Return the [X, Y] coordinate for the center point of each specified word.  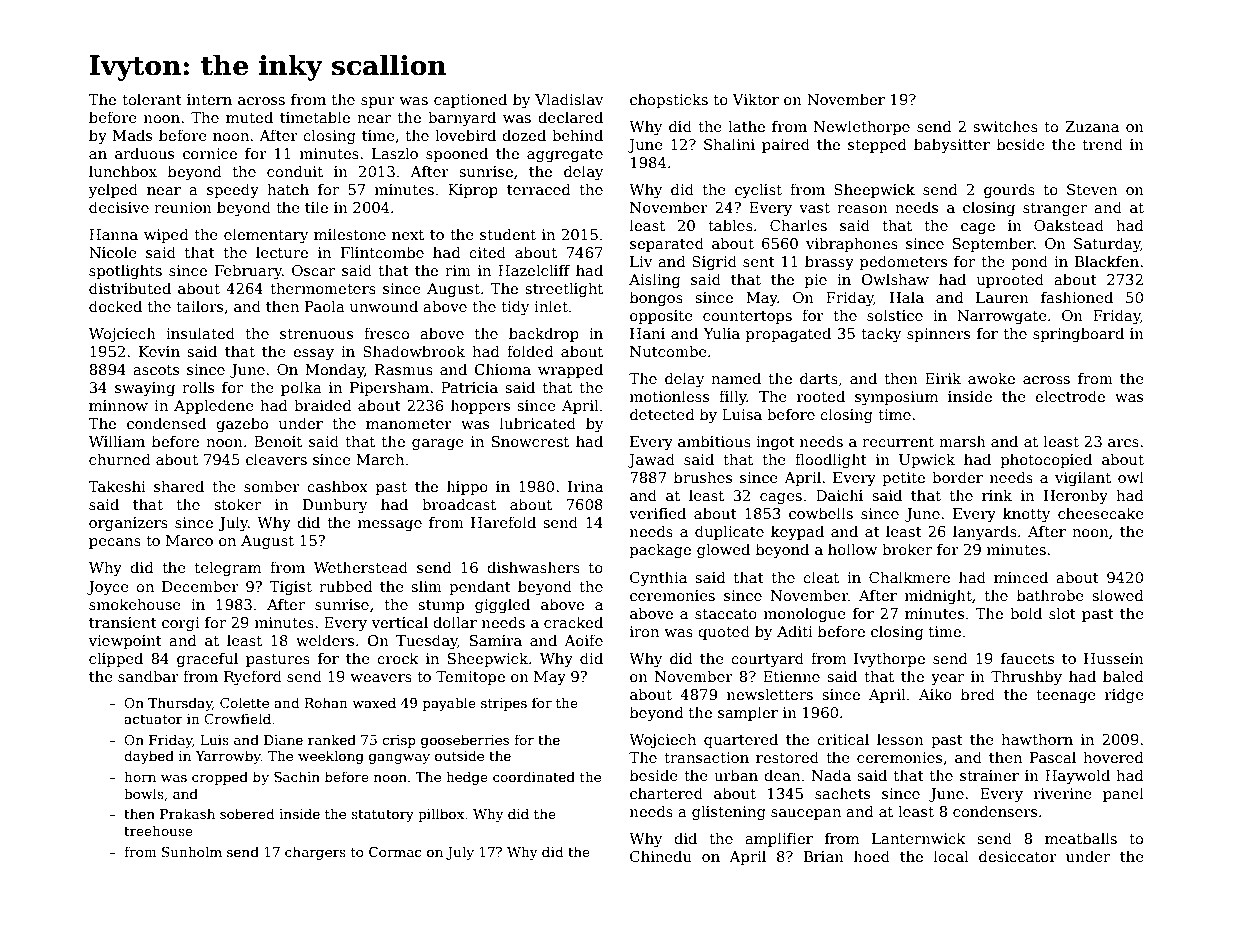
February [248, 271]
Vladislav [569, 99]
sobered [247, 813]
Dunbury [335, 505]
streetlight [564, 289]
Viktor [755, 99]
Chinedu [661, 856]
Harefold [503, 522]
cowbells [821, 513]
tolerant [152, 99]
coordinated [534, 776]
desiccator [1018, 856]
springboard [1078, 334]
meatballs [1081, 838]
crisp [399, 741]
